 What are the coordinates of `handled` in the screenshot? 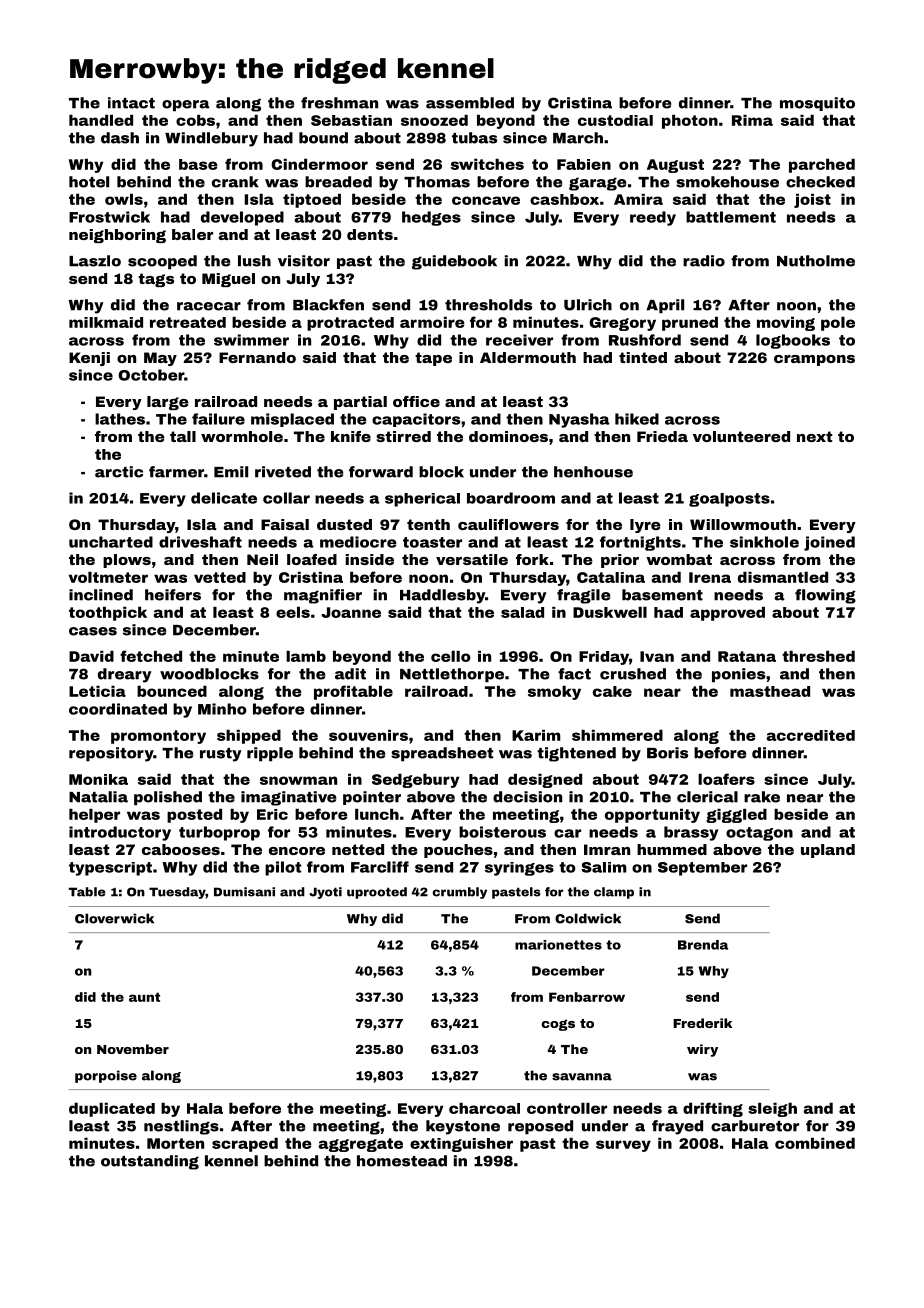 It's located at (101, 120).
